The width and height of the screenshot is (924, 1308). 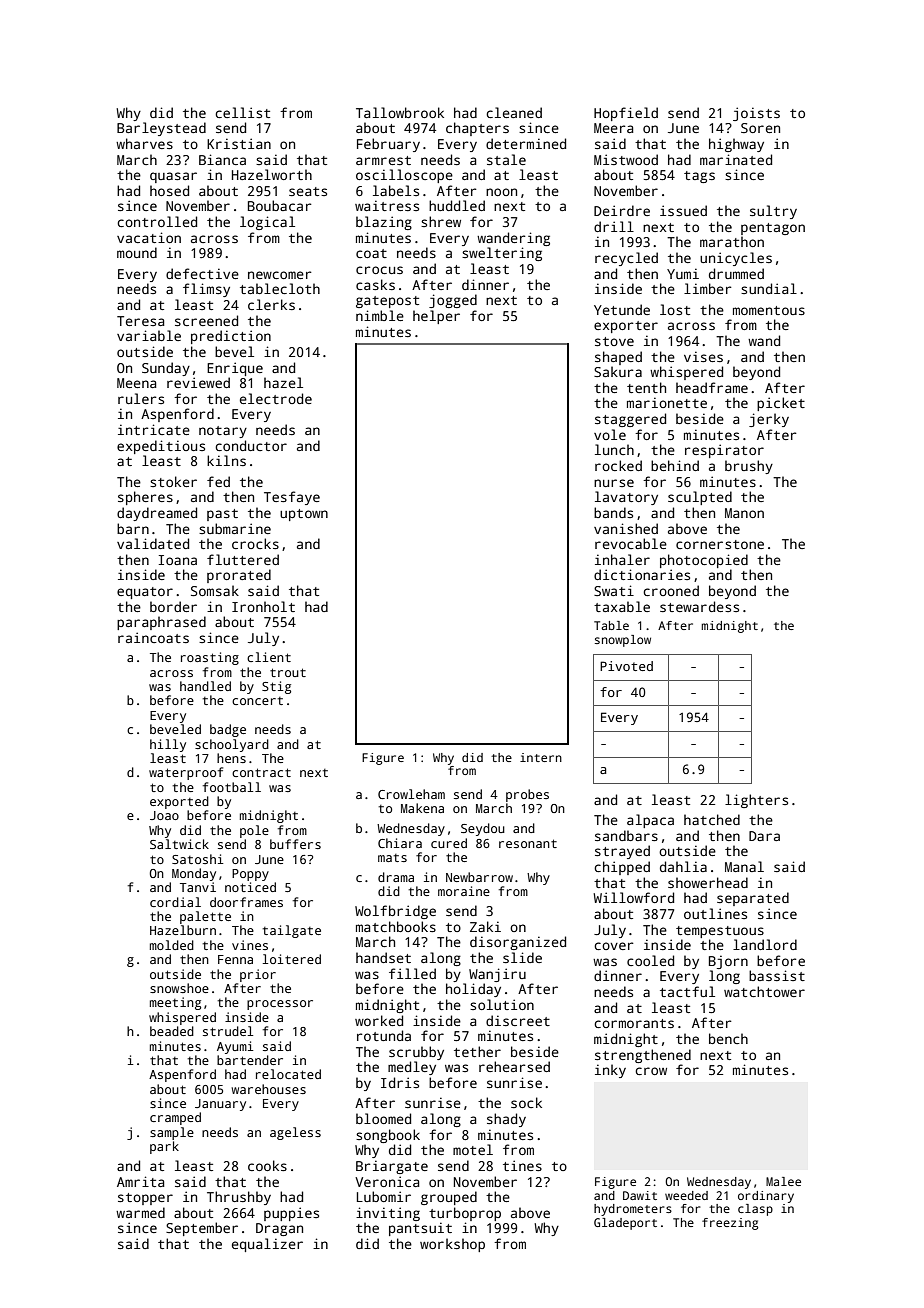 What do you see at coordinates (400, 112) in the screenshot?
I see `Tallowbrook` at bounding box center [400, 112].
